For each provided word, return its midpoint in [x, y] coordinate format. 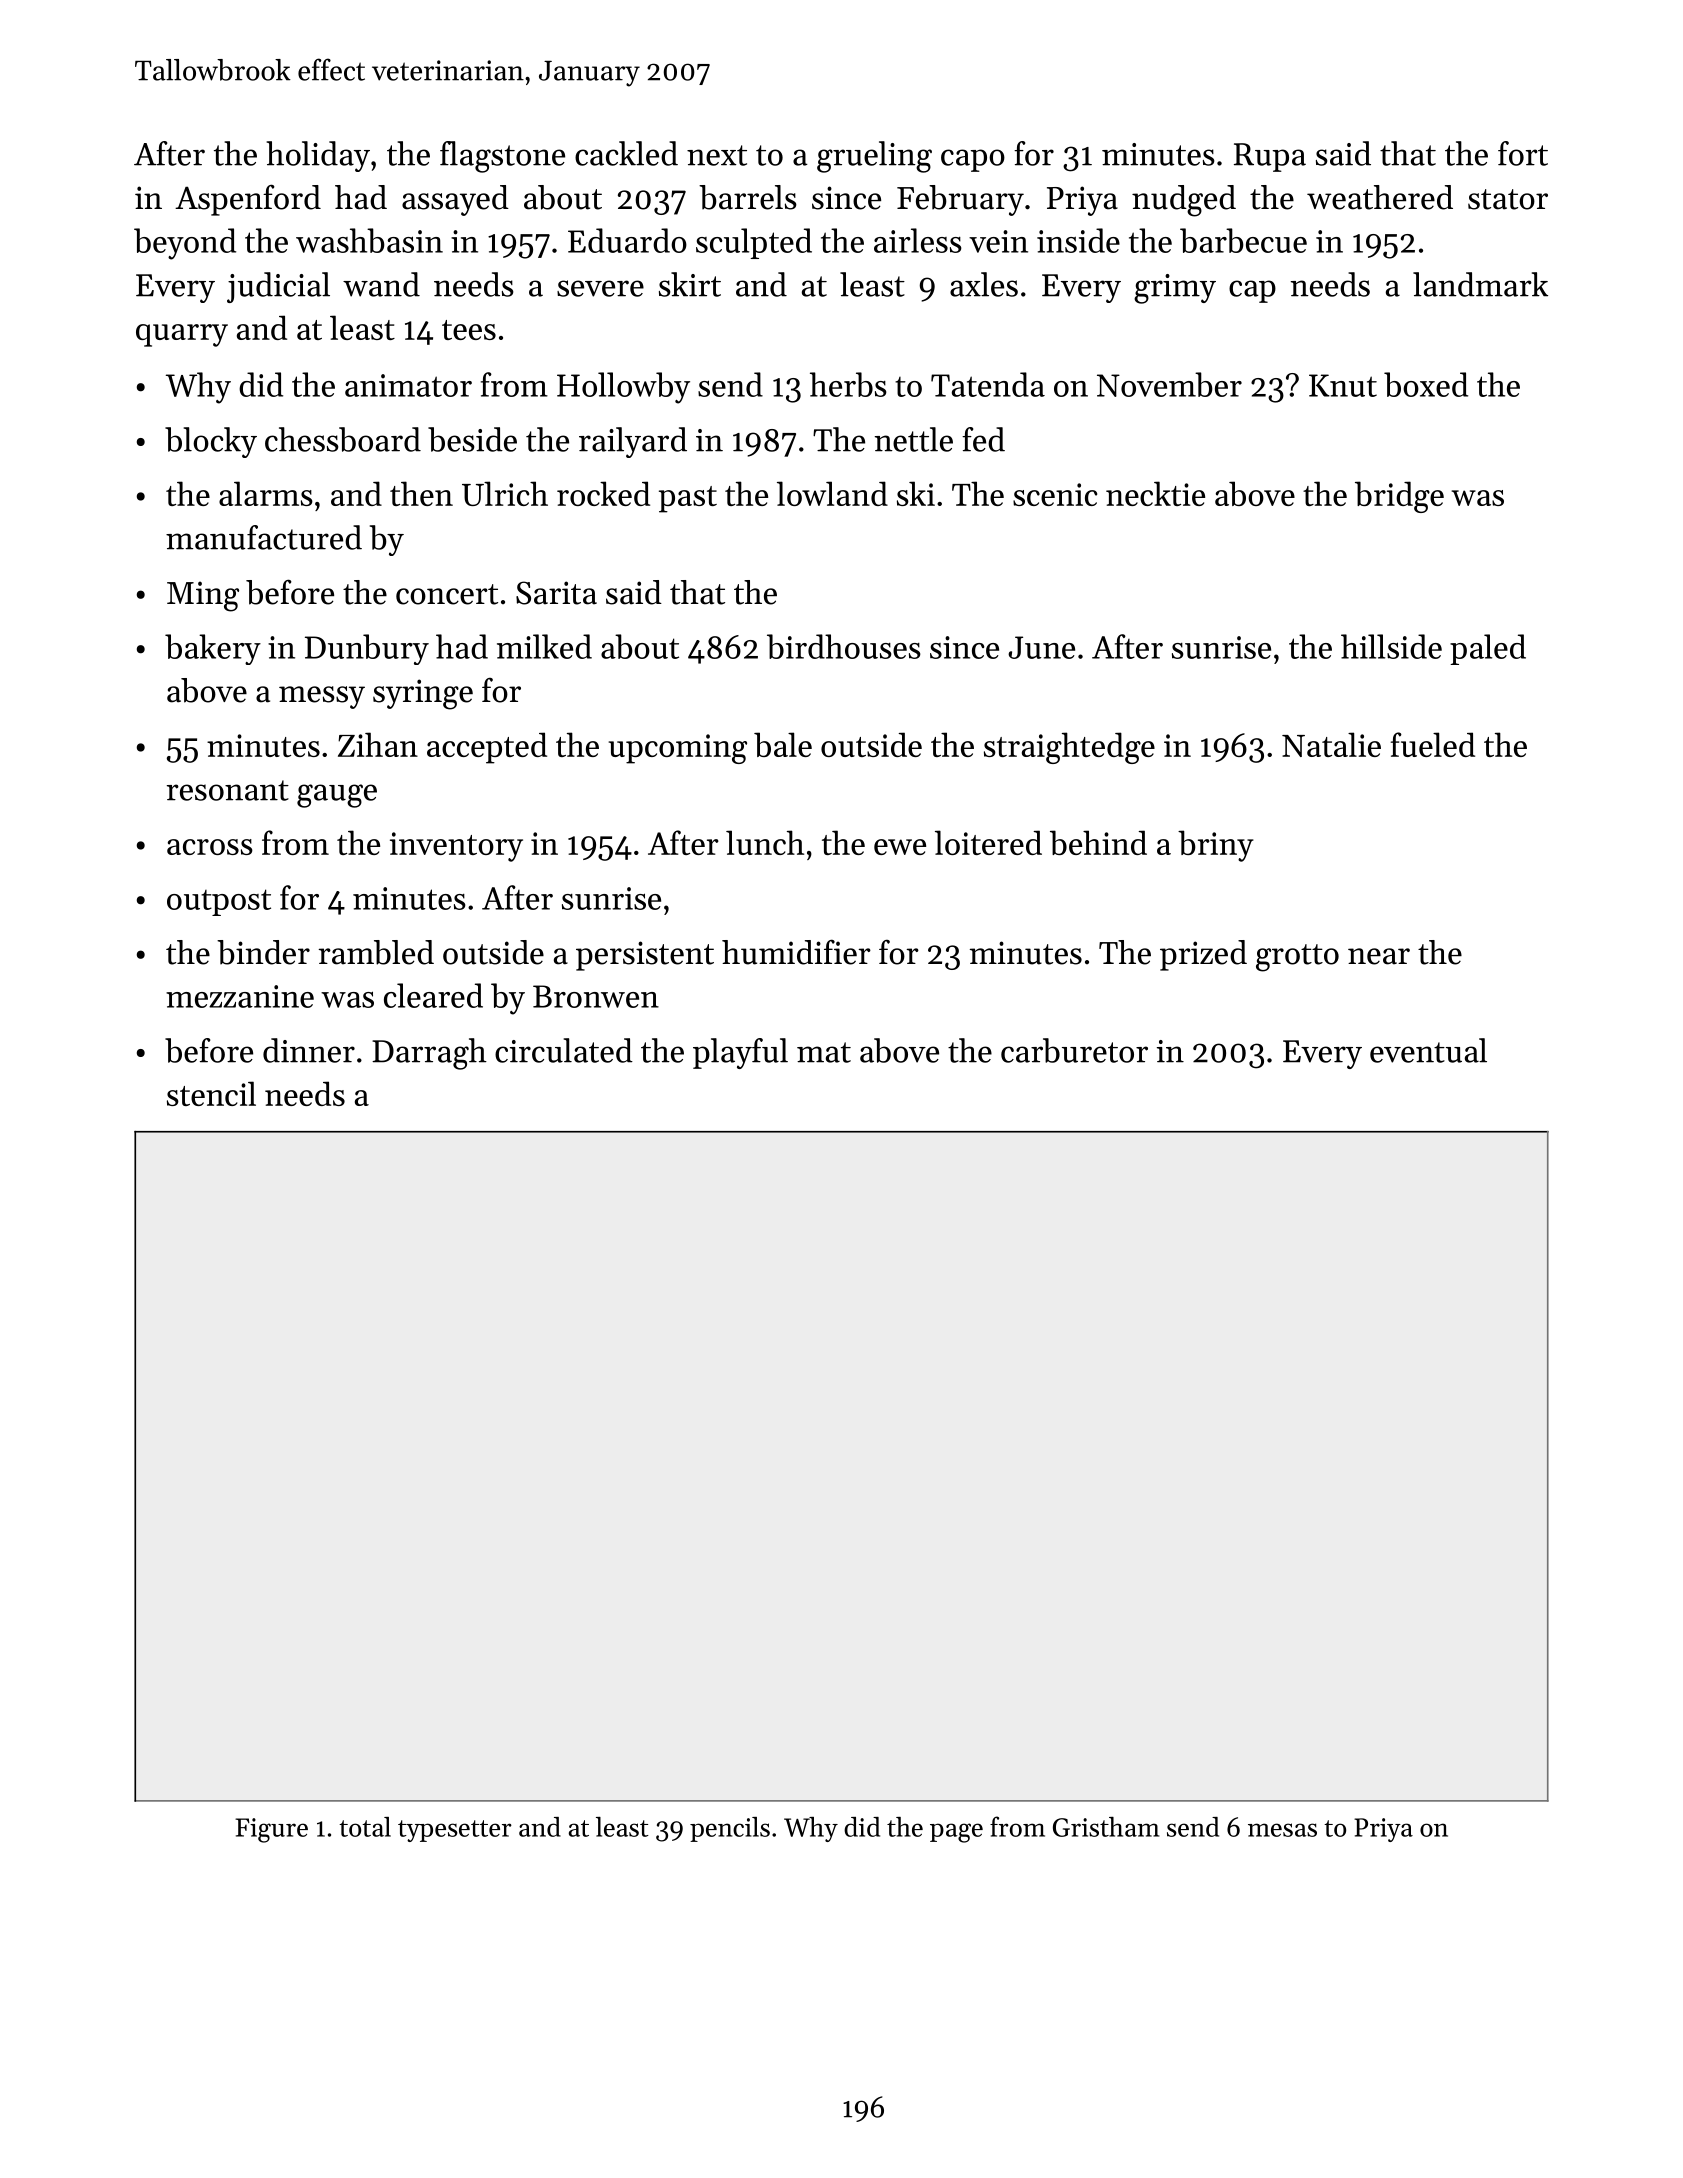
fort [1523, 153]
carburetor [1074, 1050]
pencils [730, 1829]
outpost [219, 902]
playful [740, 1053]
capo [973, 160]
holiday [318, 156]
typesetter [455, 1831]
